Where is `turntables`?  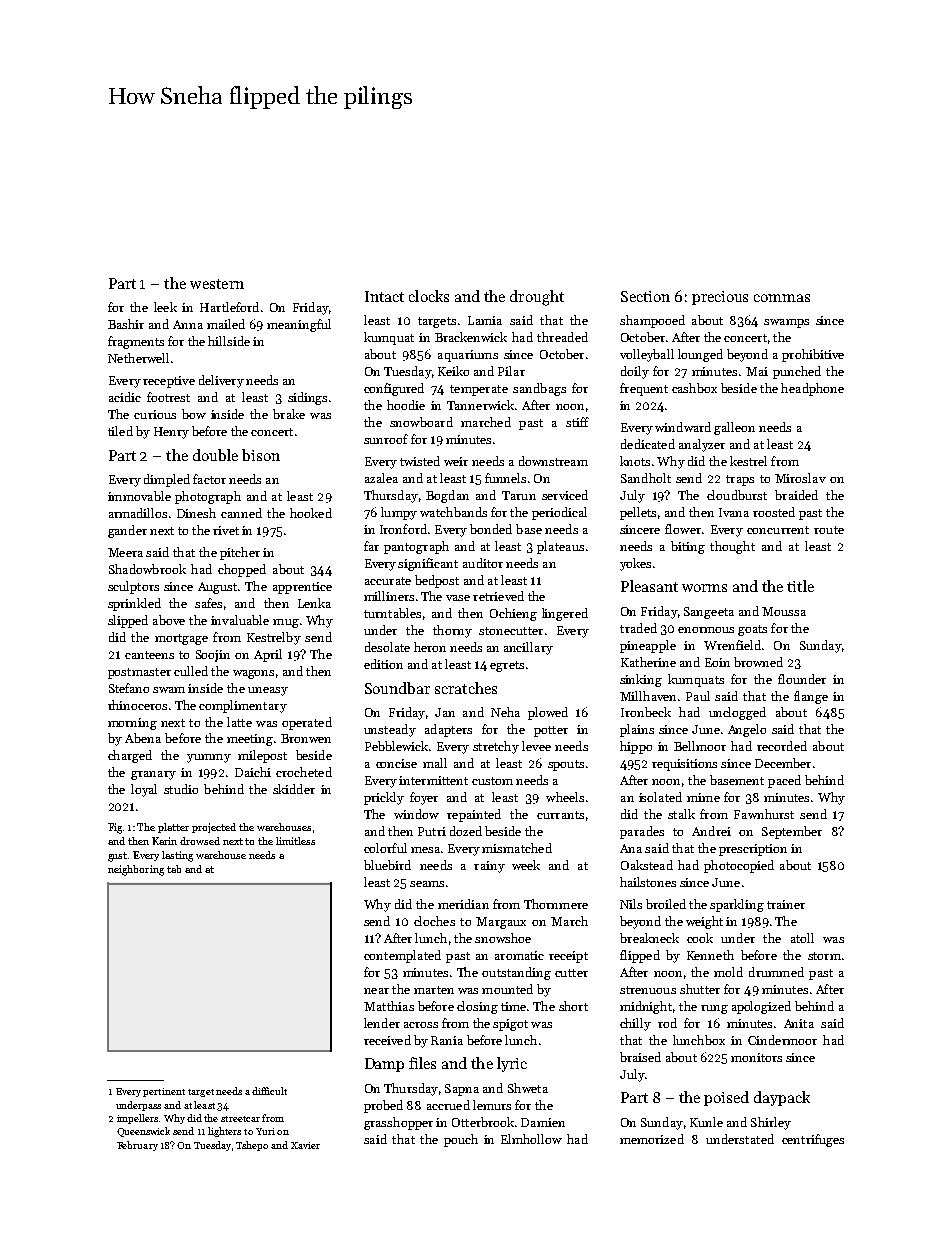 turntables is located at coordinates (392, 613).
